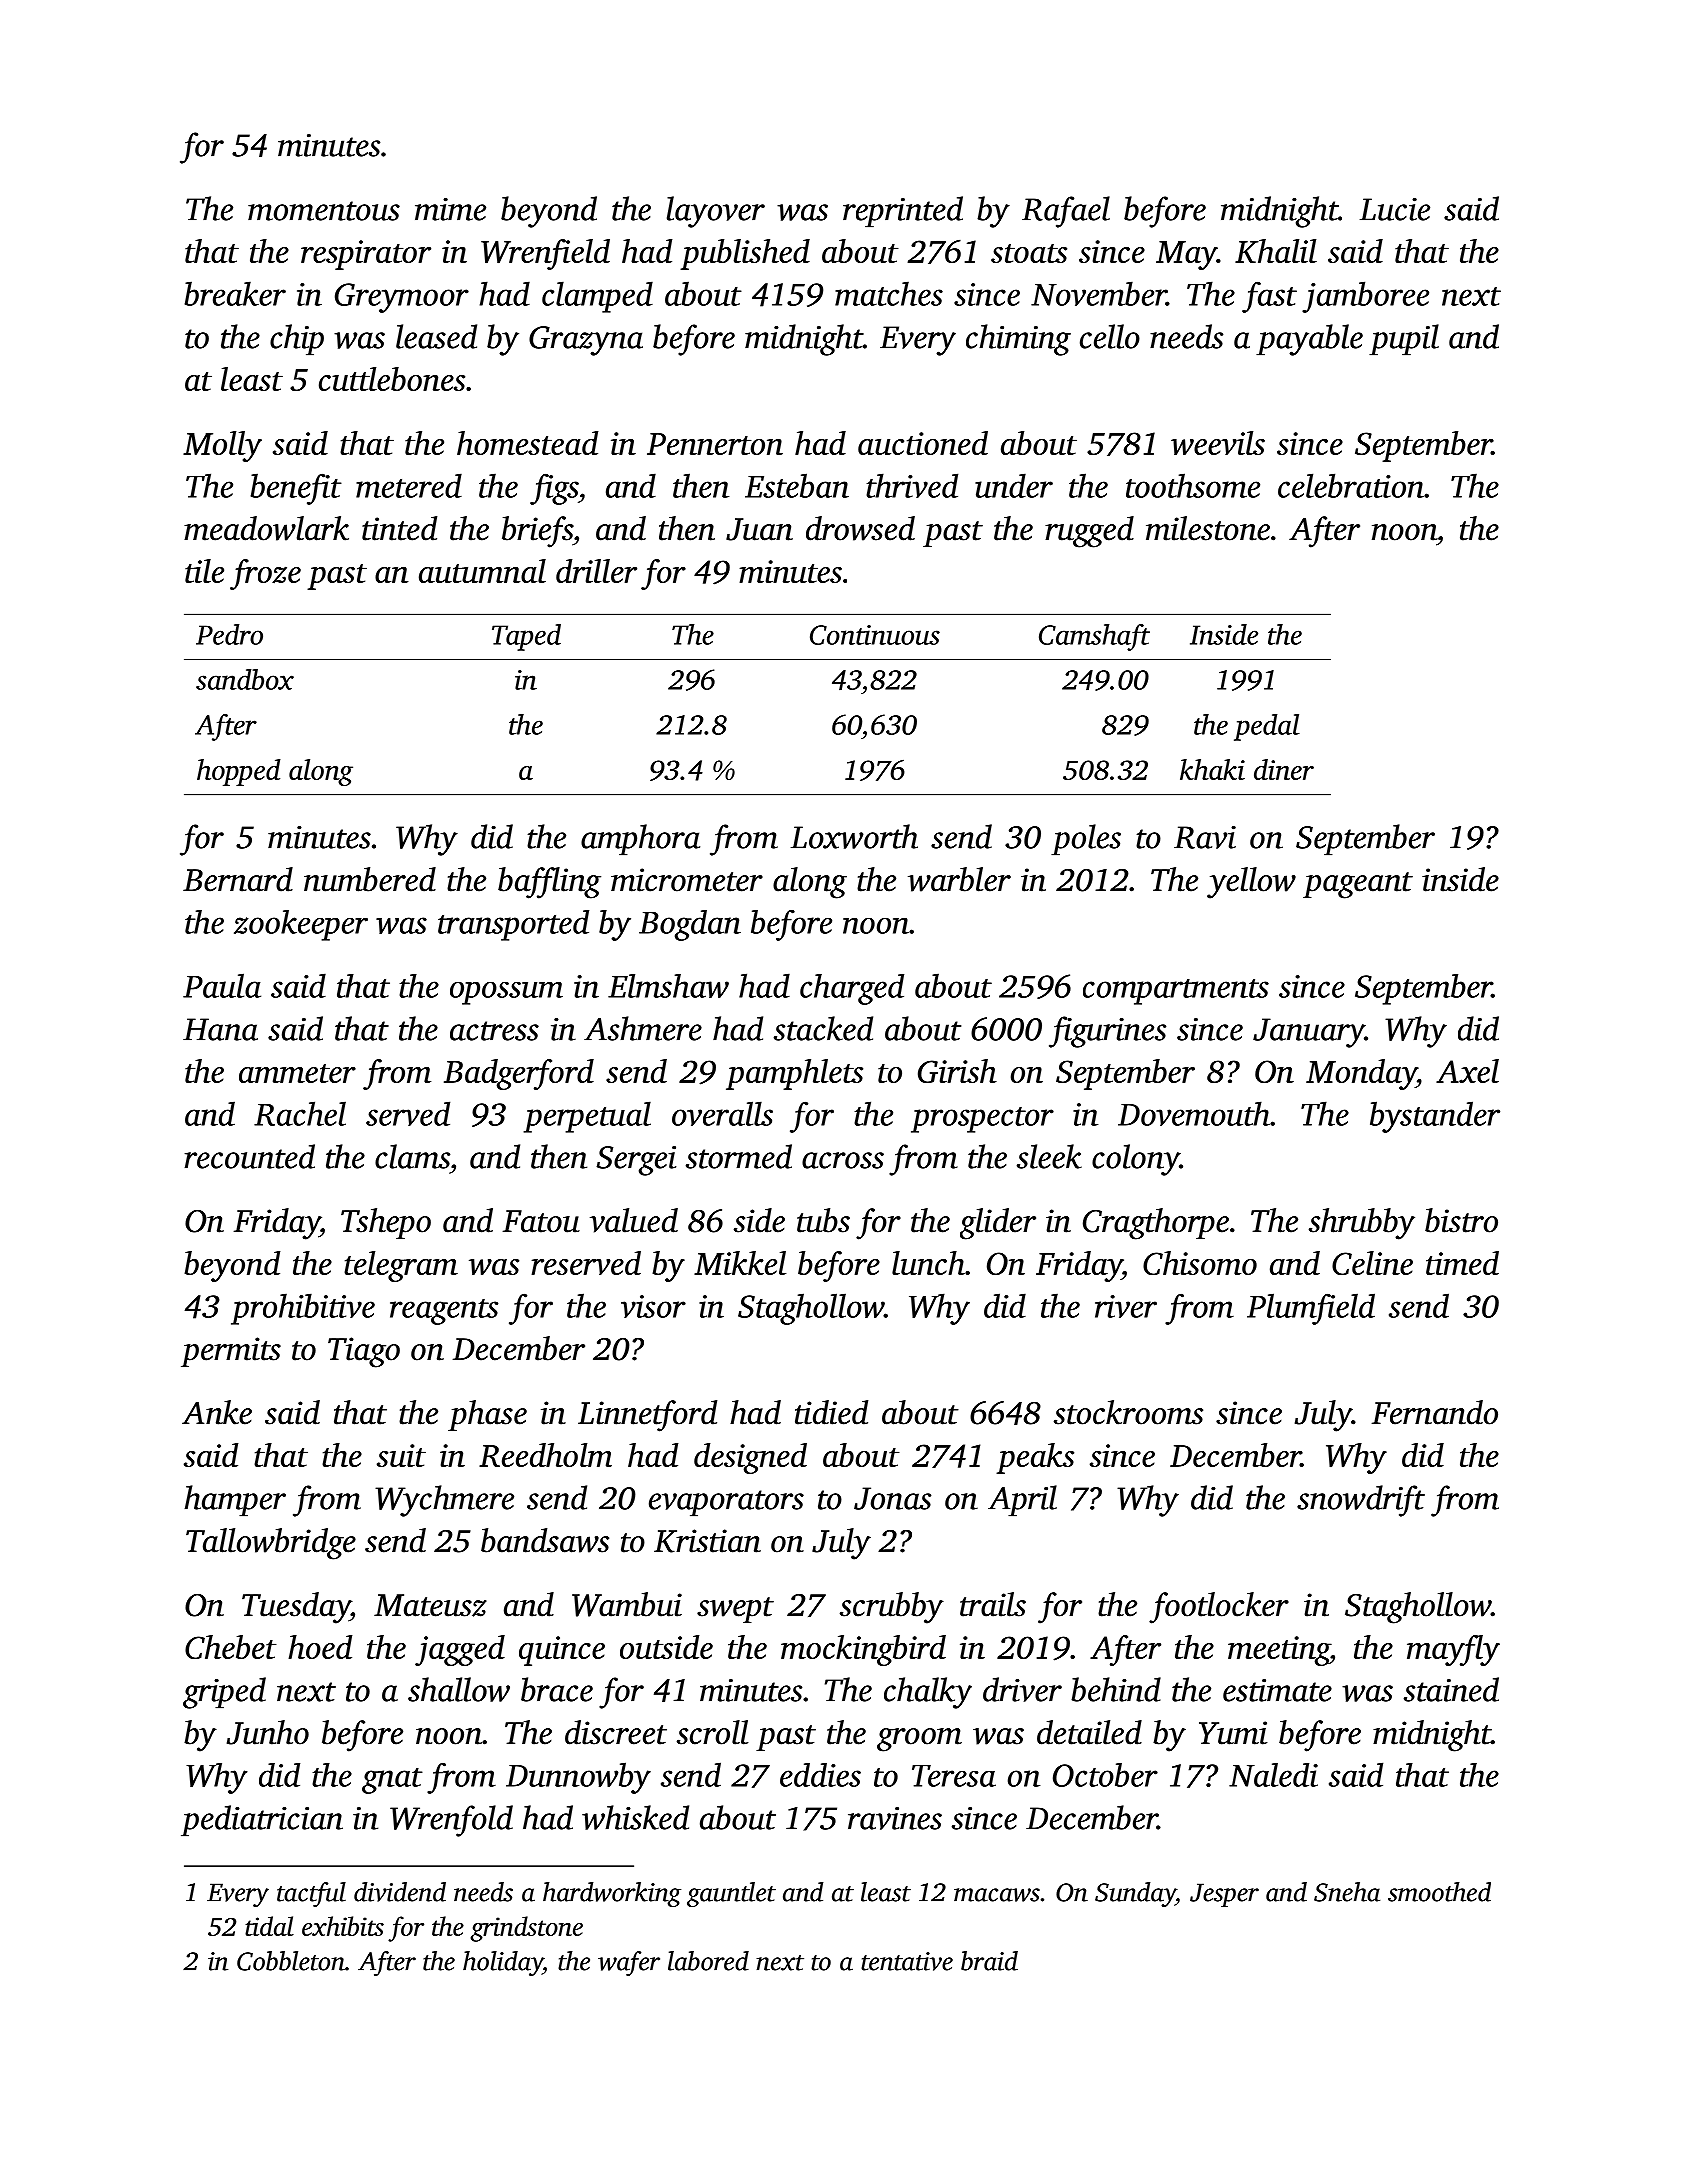  I want to click on mayfly, so click(1453, 1650).
